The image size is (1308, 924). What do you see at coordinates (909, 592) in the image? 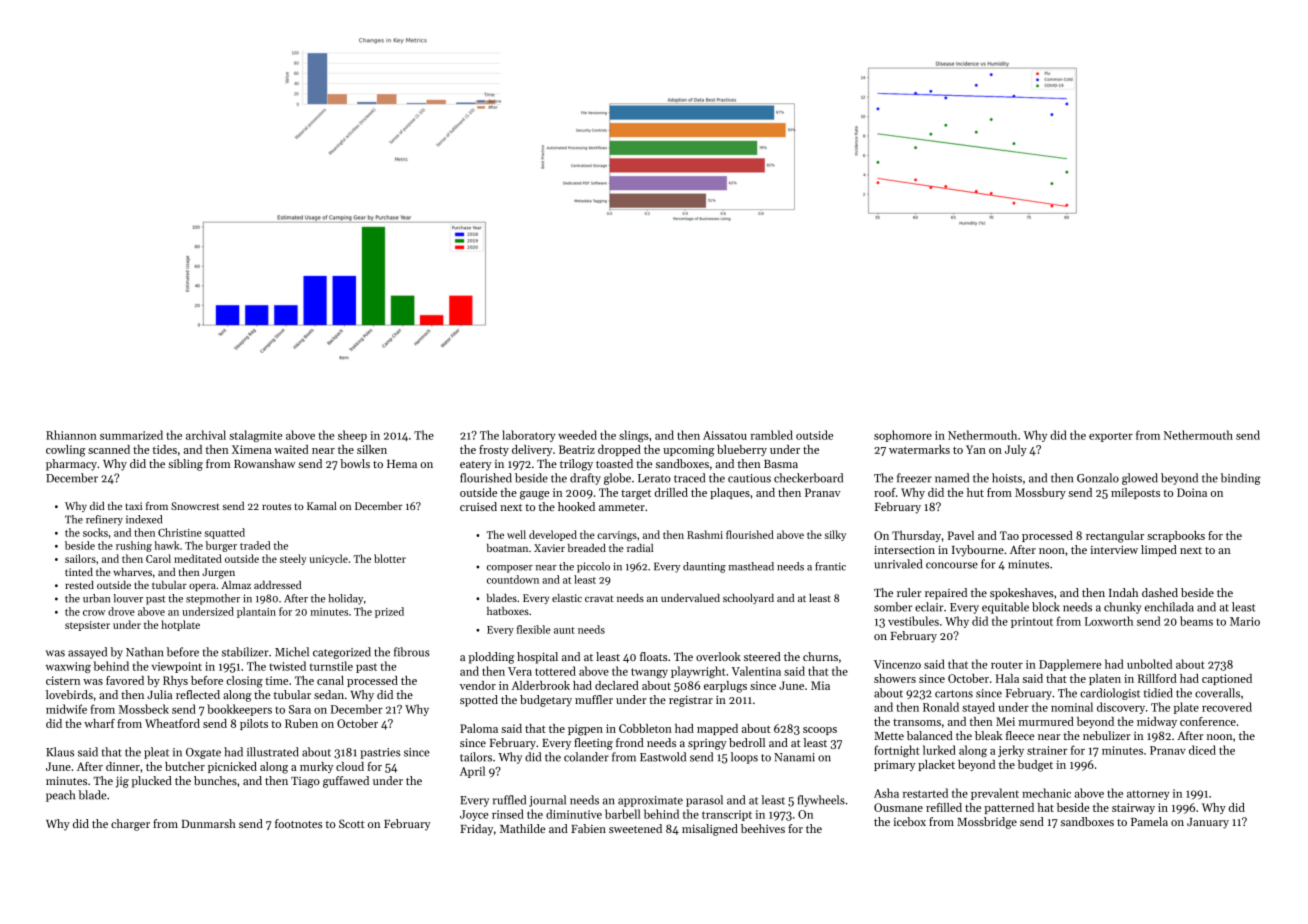
I see `ruler` at bounding box center [909, 592].
